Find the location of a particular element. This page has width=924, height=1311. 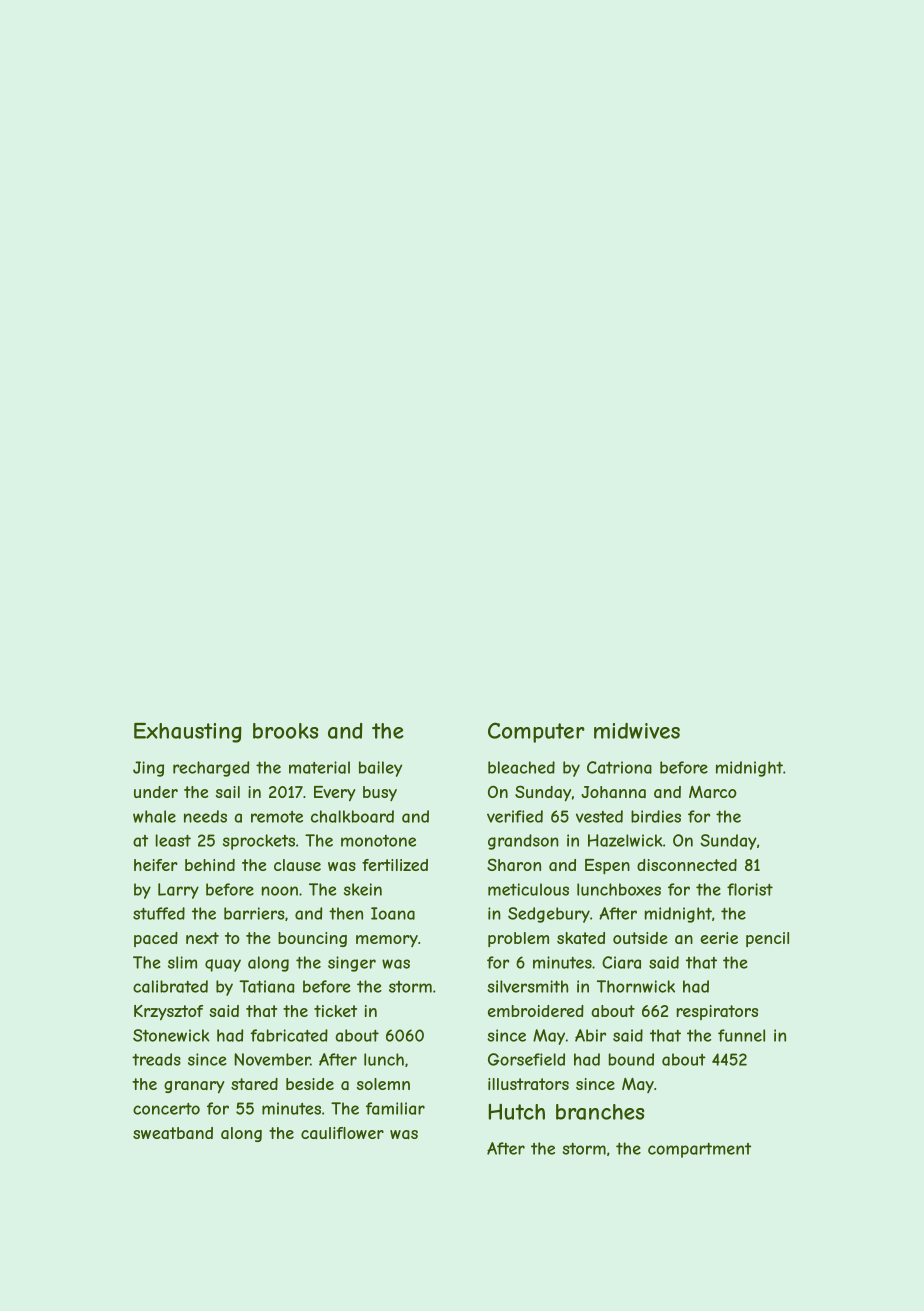

brooks is located at coordinates (285, 731).
